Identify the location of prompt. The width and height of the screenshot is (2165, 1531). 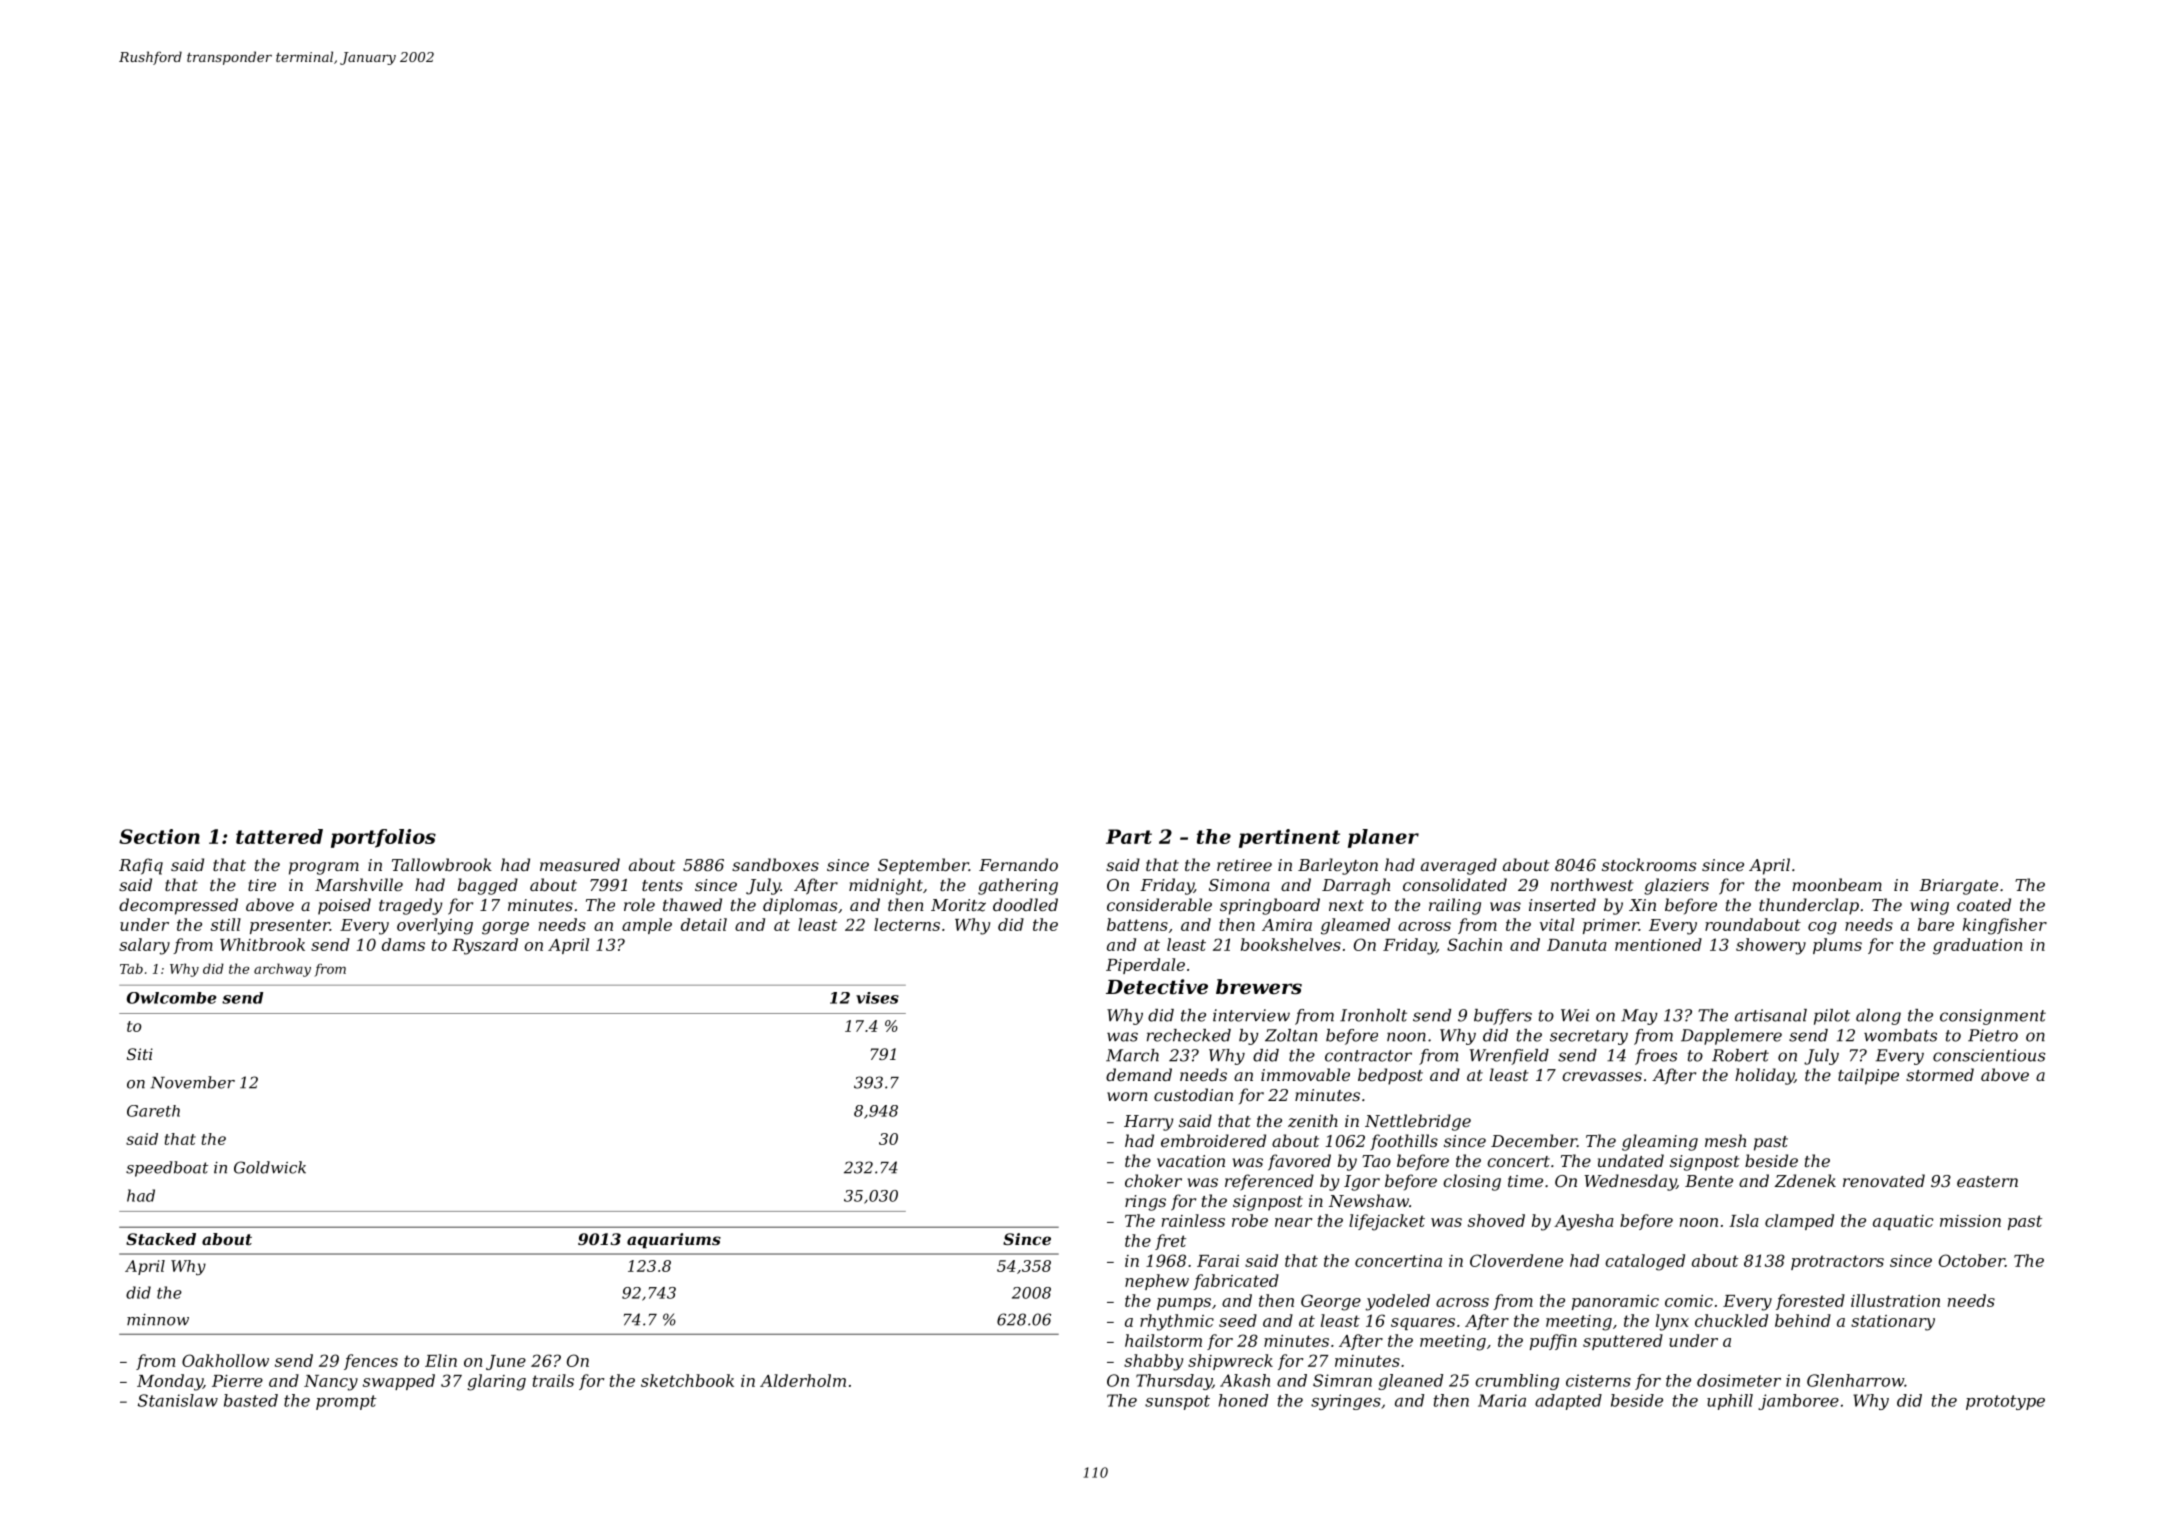
(346, 1402).
